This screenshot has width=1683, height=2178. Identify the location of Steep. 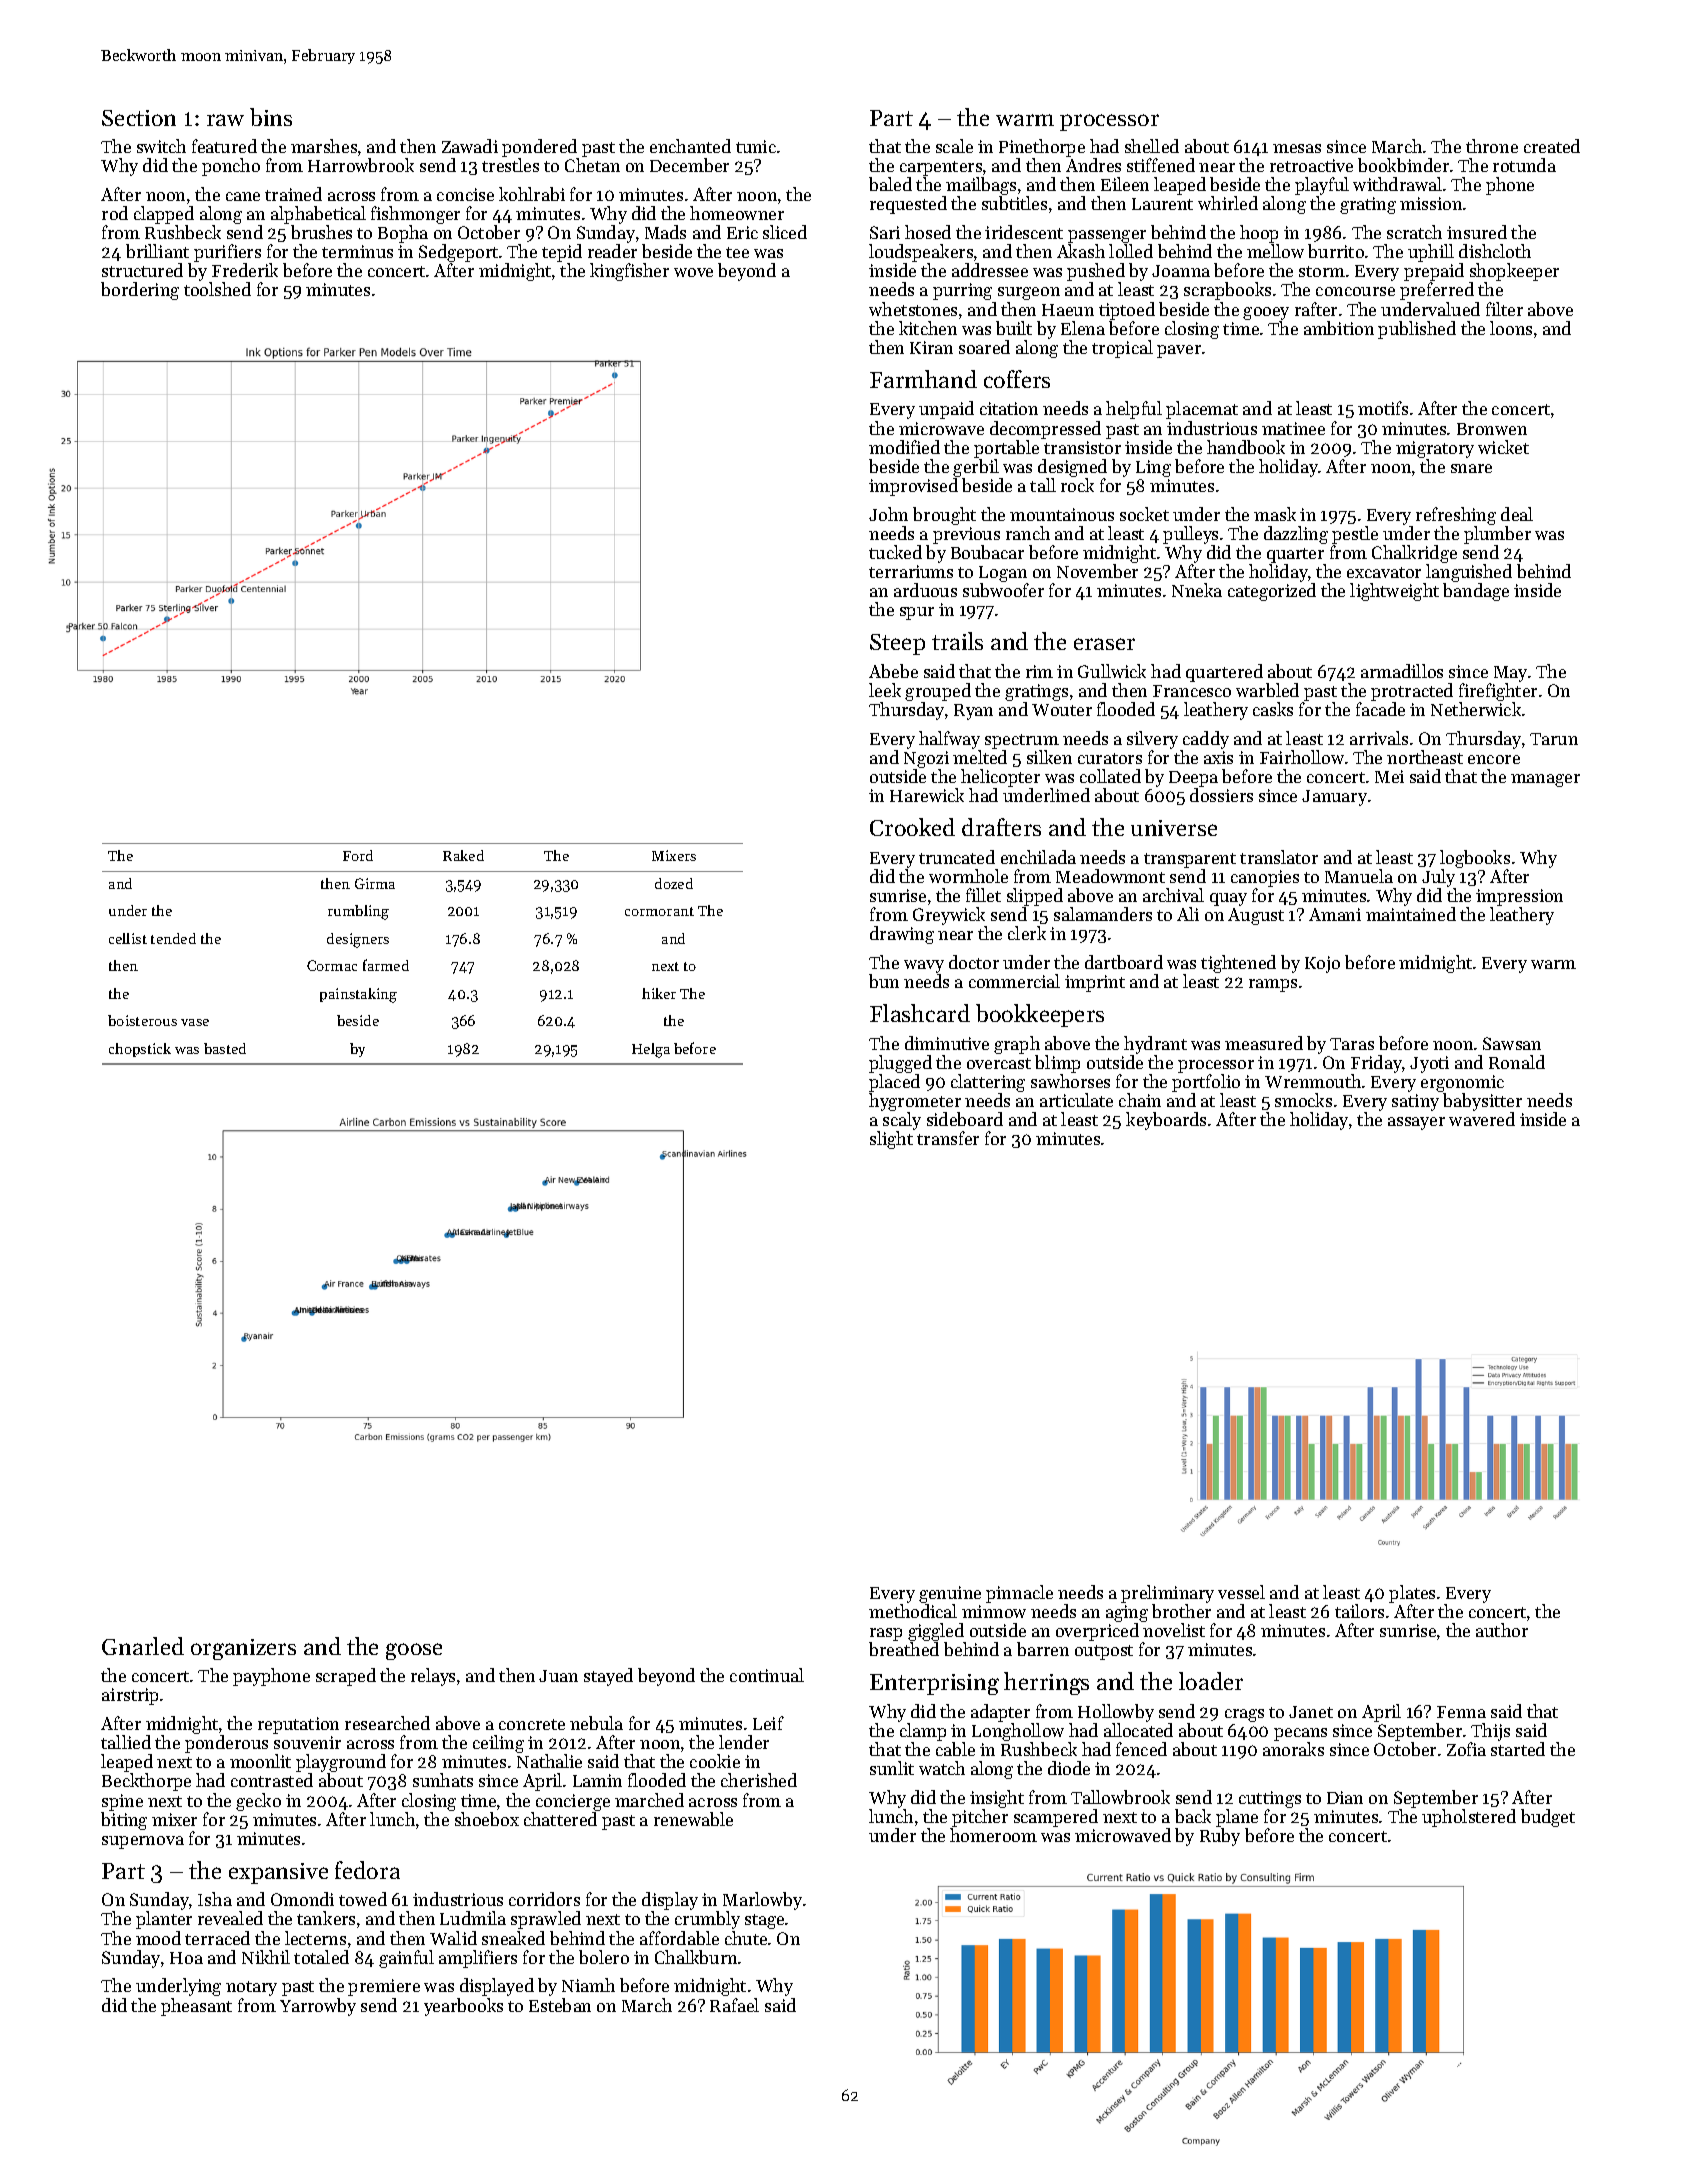
(897, 644).
